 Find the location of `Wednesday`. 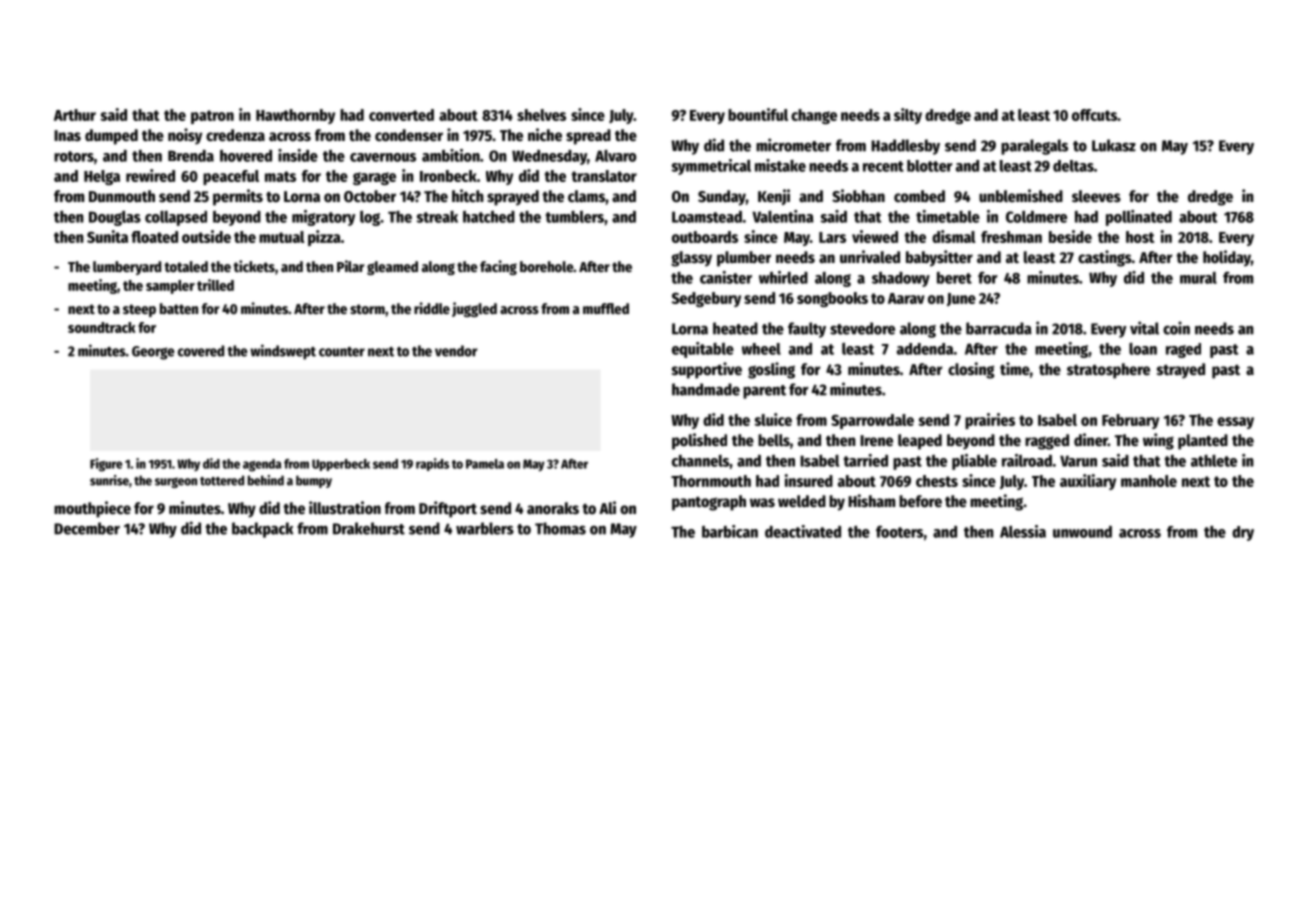

Wednesday is located at coordinates (549, 157).
